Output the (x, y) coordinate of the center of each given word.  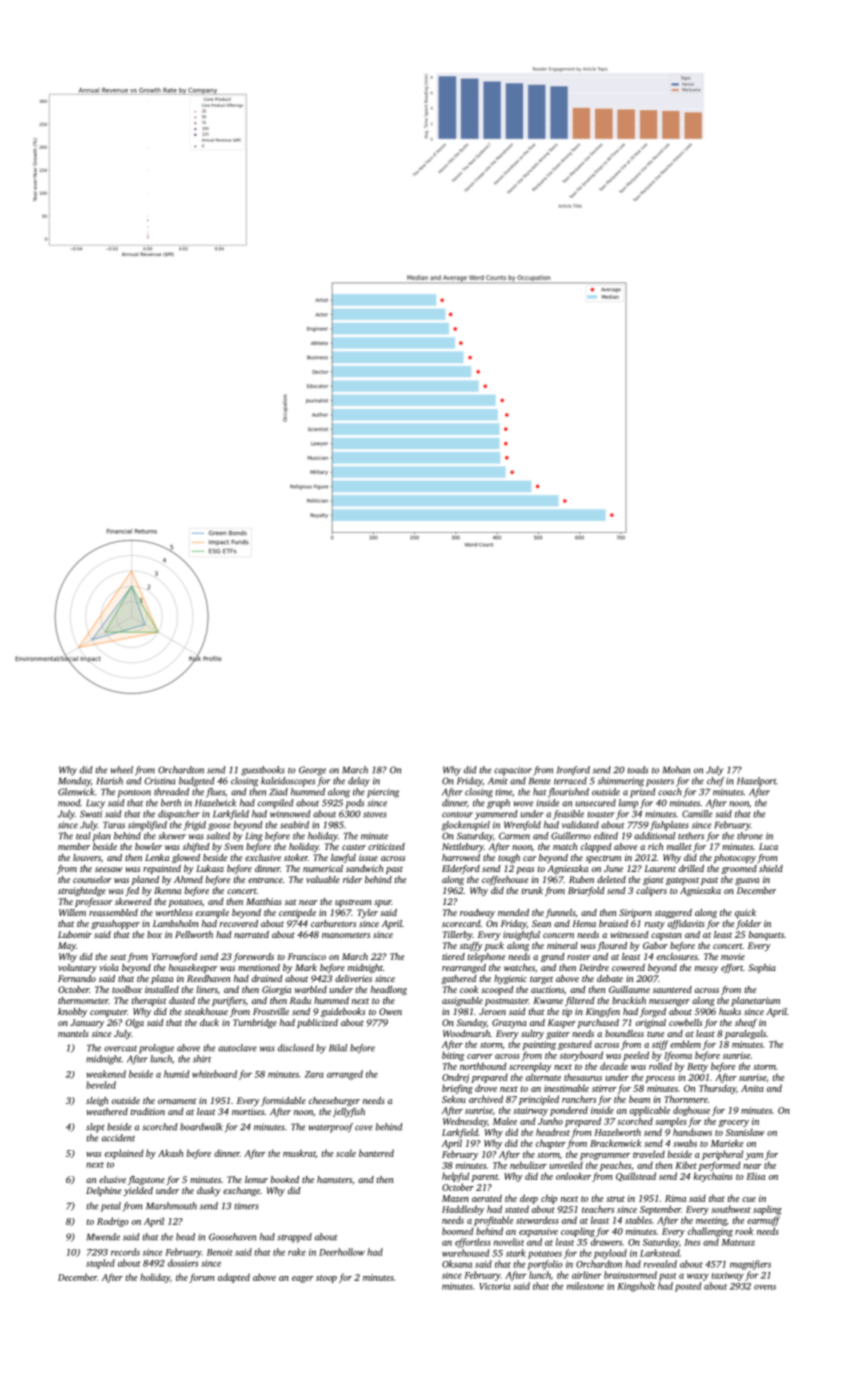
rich (655, 846)
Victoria (494, 1286)
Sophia (762, 968)
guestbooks (263, 771)
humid (176, 1074)
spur (383, 903)
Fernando (77, 978)
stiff (660, 1045)
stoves (375, 815)
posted (688, 1287)
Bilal (338, 1048)
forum (202, 1278)
